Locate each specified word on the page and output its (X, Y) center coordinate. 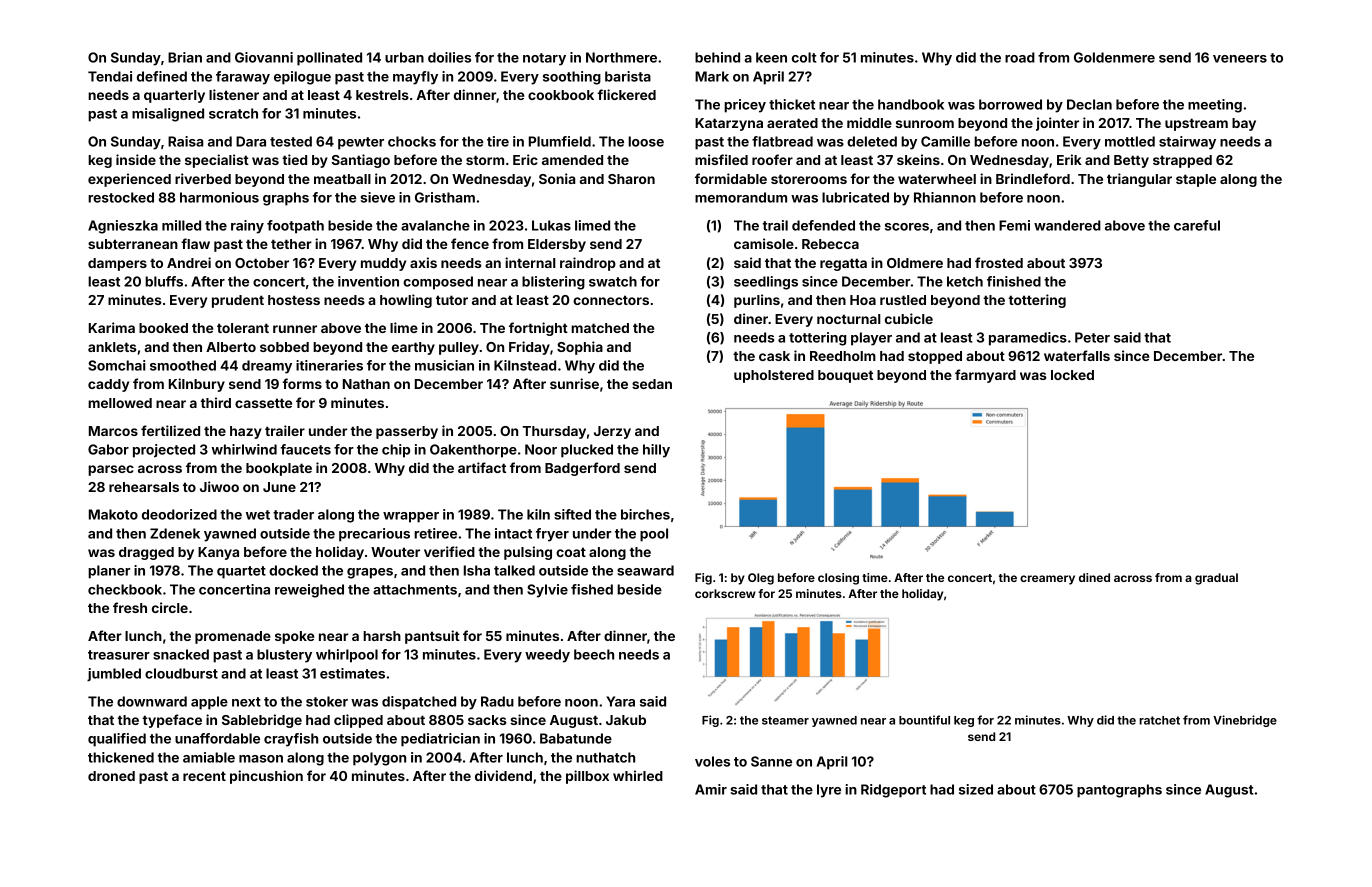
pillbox (587, 777)
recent (204, 776)
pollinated (329, 59)
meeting (1215, 106)
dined (1094, 577)
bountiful (924, 720)
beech (594, 654)
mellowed (120, 403)
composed (438, 283)
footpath (295, 227)
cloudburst (181, 673)
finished (1014, 281)
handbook (911, 104)
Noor (541, 449)
